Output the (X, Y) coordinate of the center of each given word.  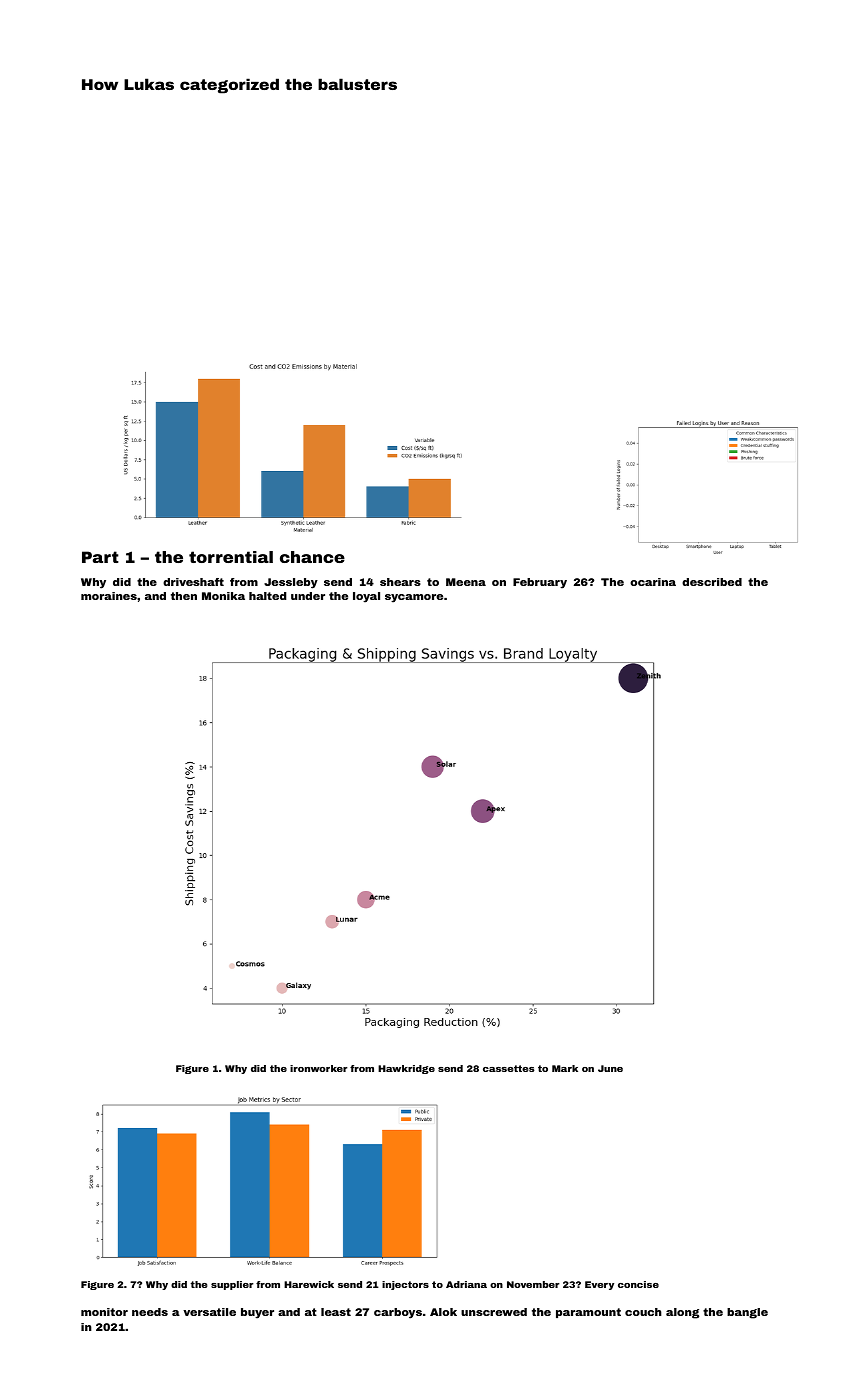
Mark (565, 1068)
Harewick (309, 1284)
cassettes (509, 1068)
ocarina (653, 582)
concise (638, 1284)
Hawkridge (406, 1069)
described (712, 582)
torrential (231, 557)
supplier (232, 1285)
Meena (466, 582)
